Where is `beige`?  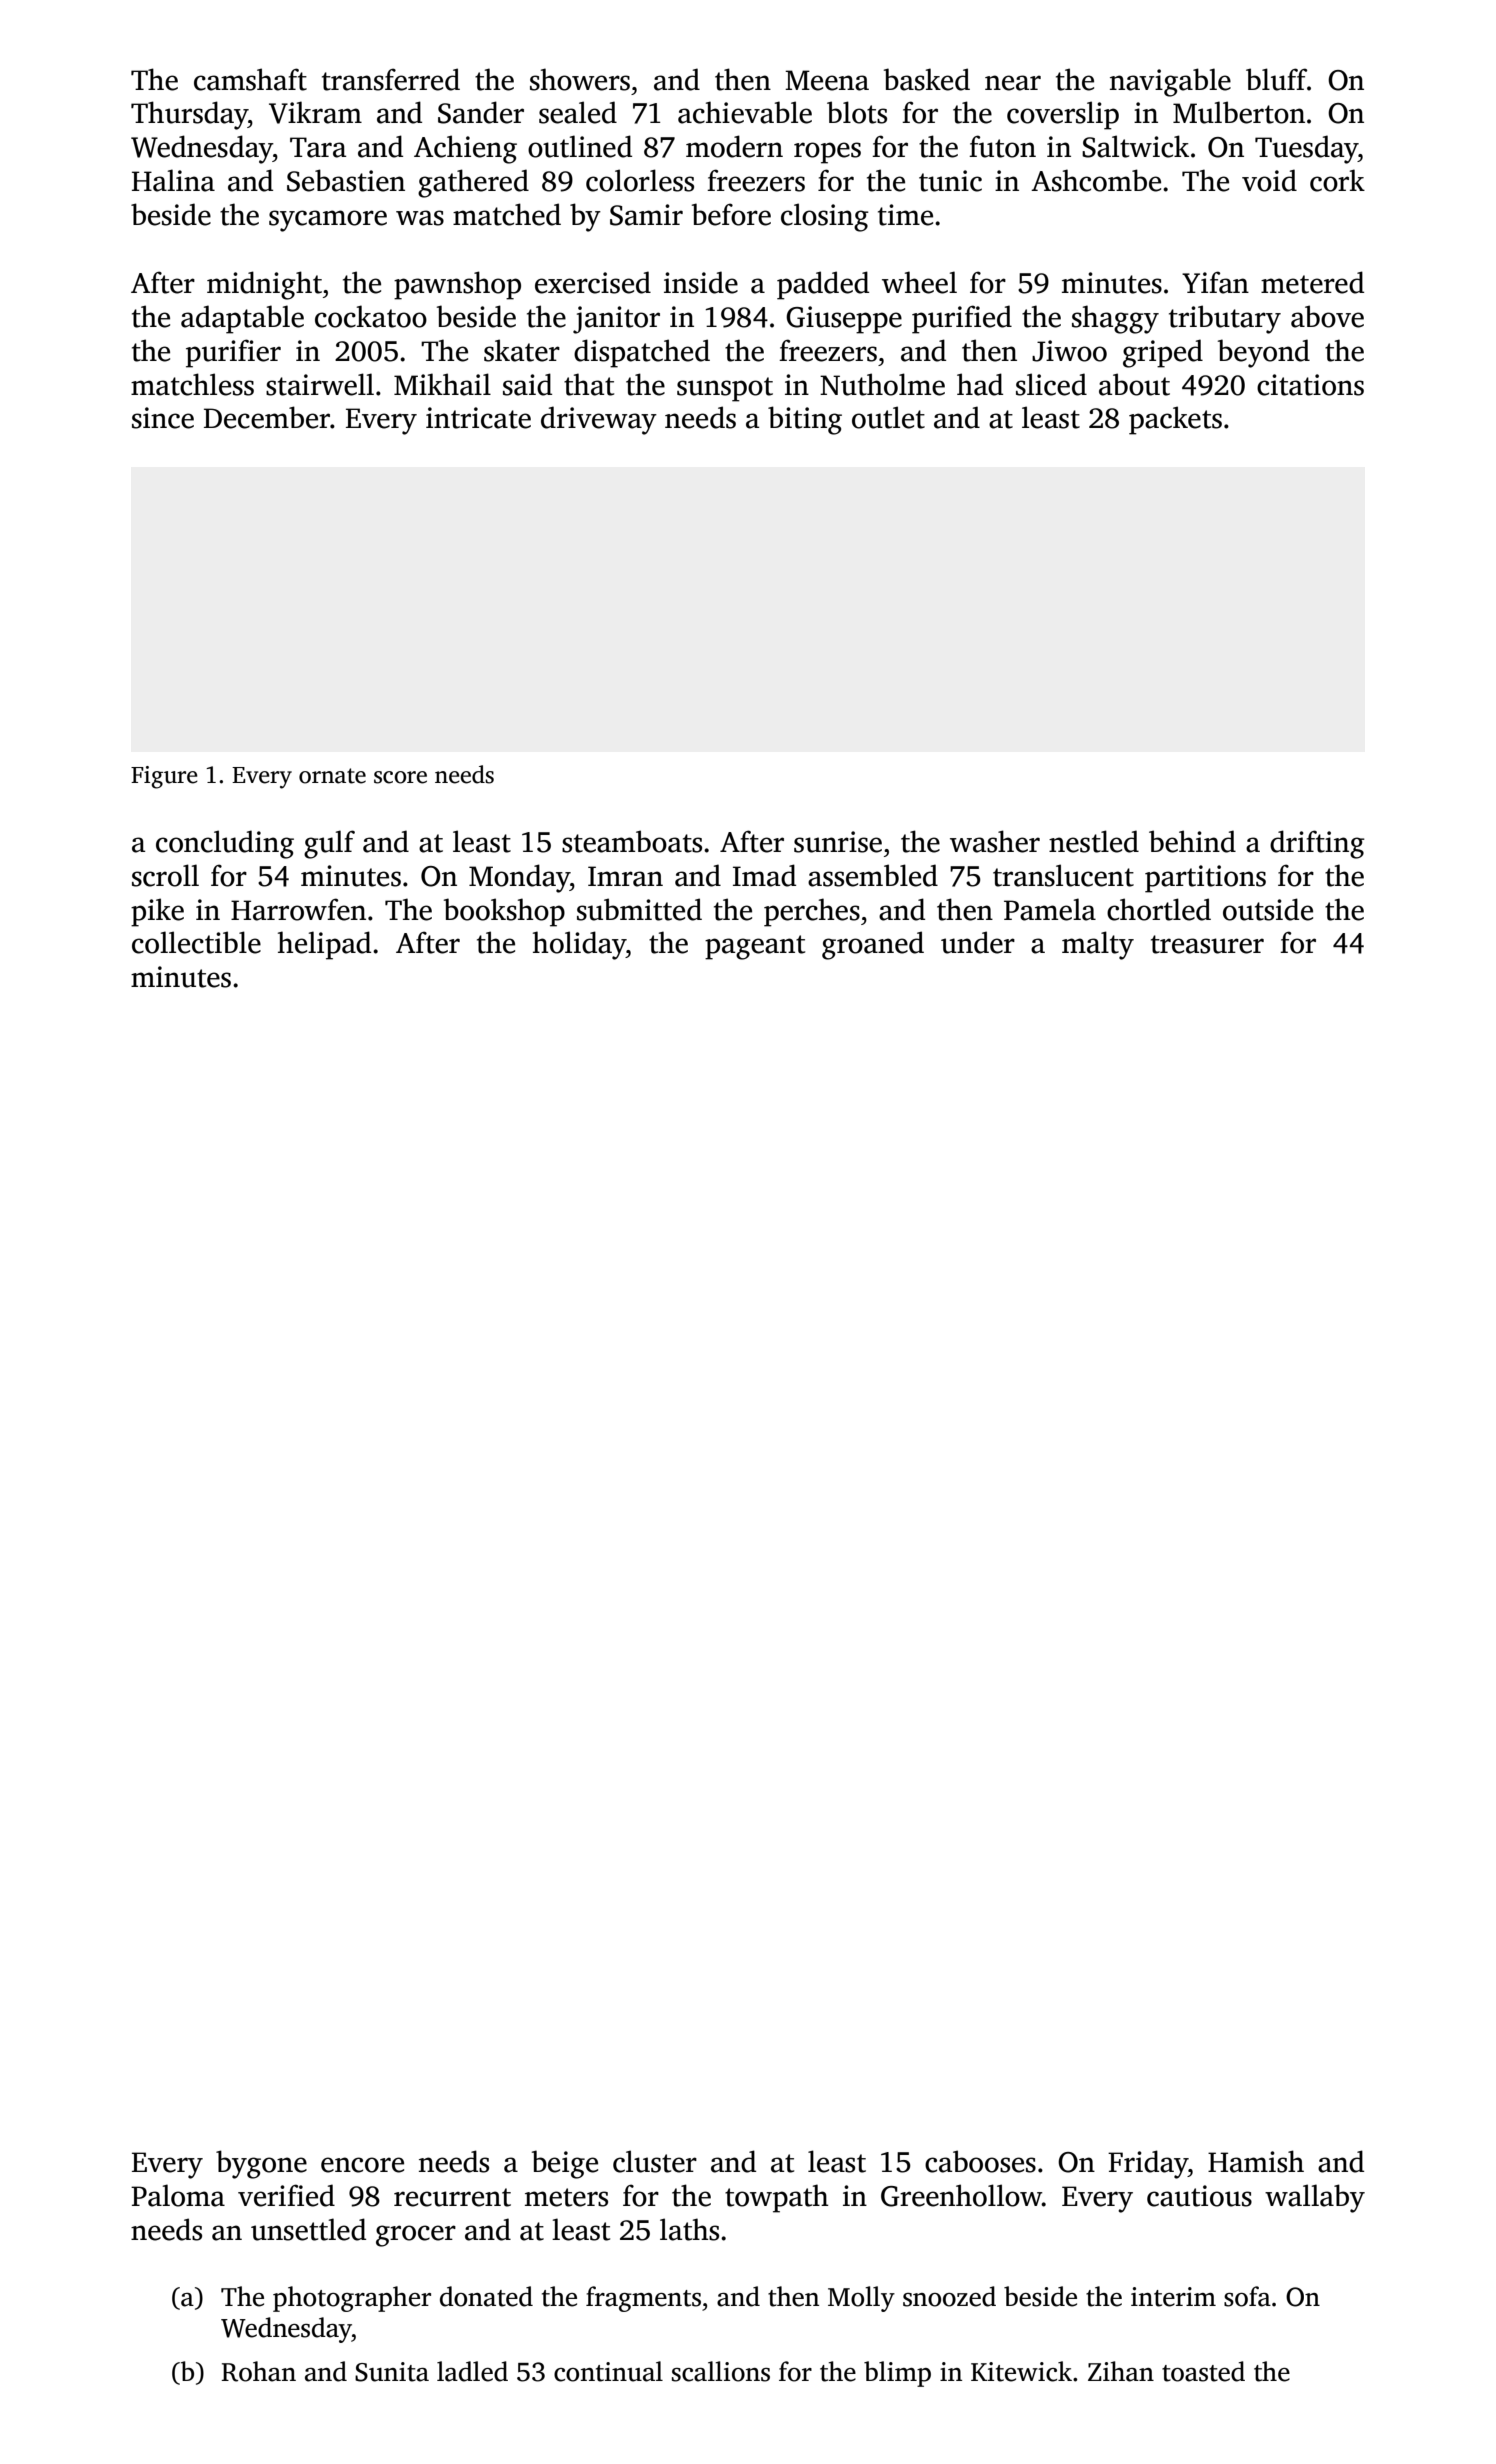 beige is located at coordinates (565, 2164).
